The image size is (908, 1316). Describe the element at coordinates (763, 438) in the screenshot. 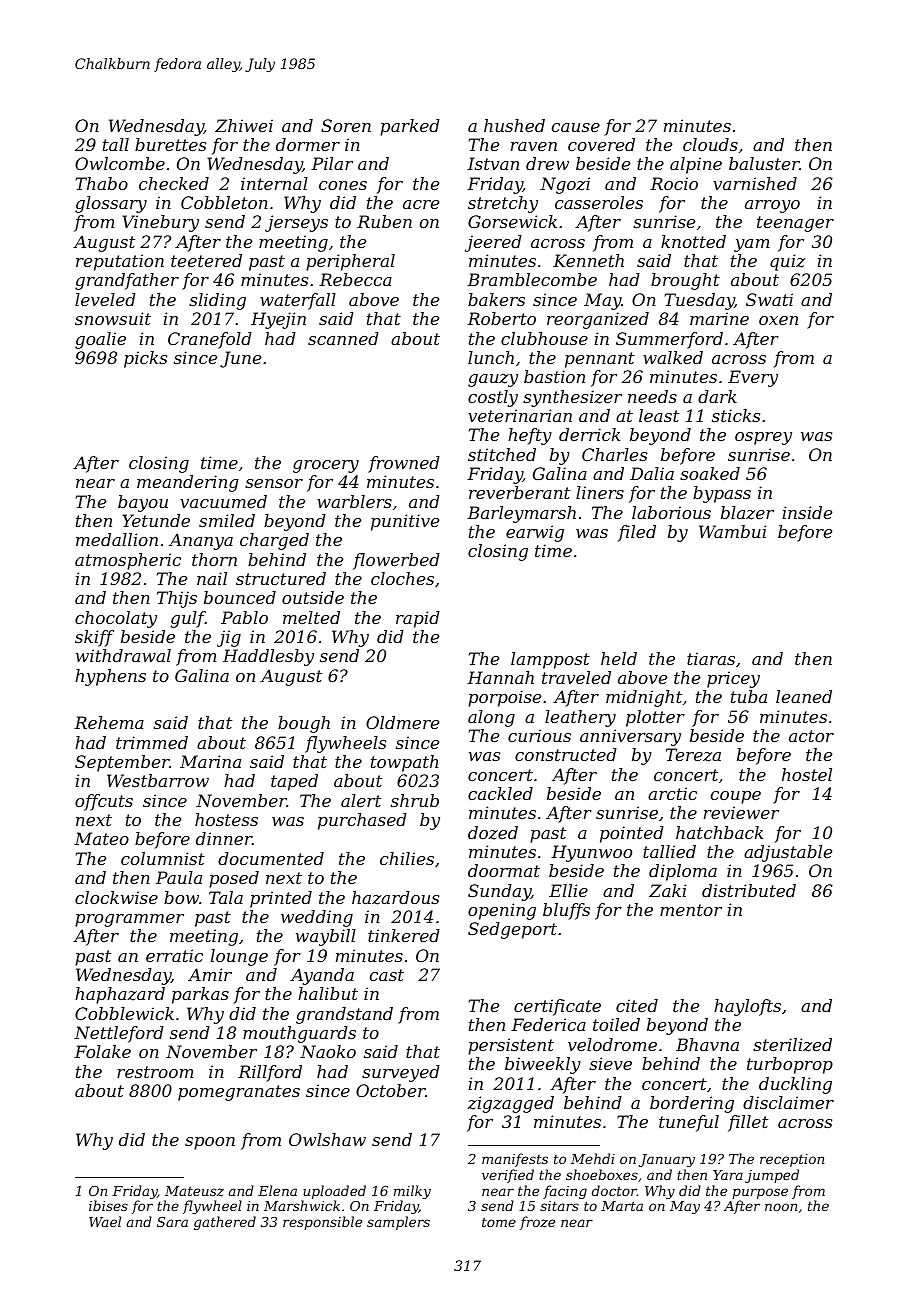

I see `osprey` at that location.
